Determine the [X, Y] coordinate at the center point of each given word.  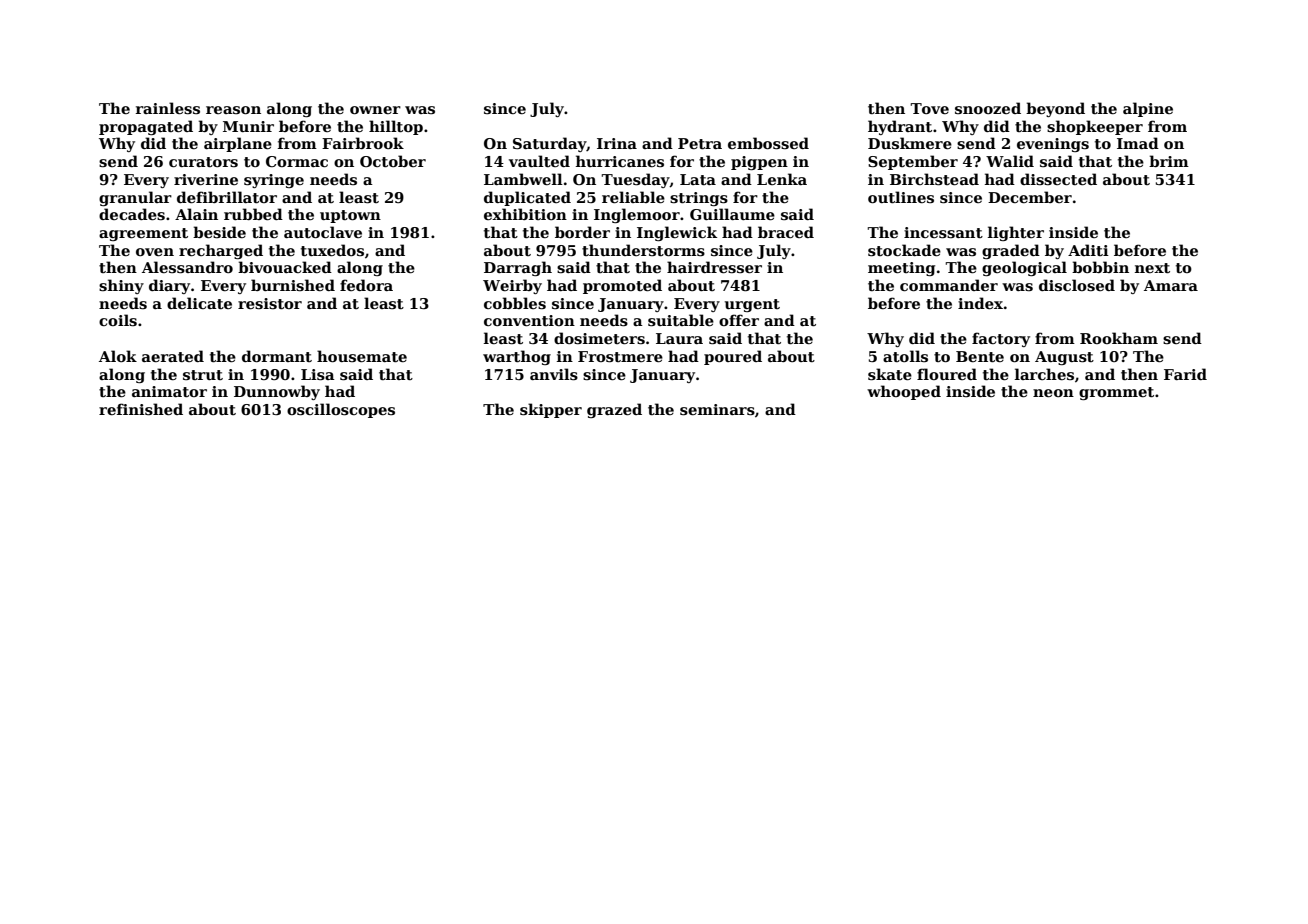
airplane [238, 144]
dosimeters [599, 338]
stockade [904, 250]
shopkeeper [1095, 127]
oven [155, 252]
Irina [617, 143]
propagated [146, 127]
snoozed [988, 108]
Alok [118, 356]
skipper [551, 410]
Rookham [1119, 338]
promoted [622, 286]
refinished [141, 409]
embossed [768, 143]
